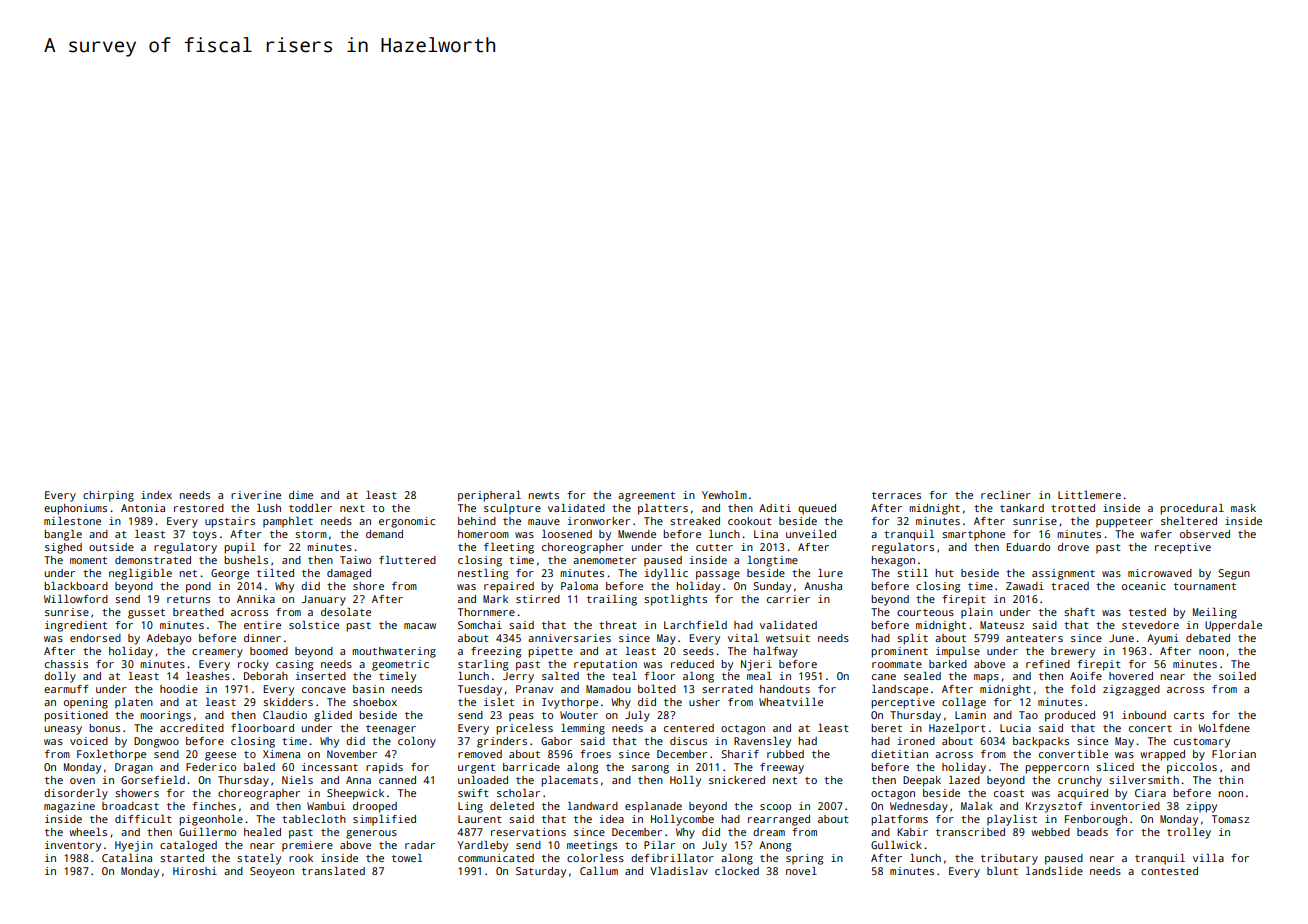  Describe the element at coordinates (672, 858) in the screenshot. I see `defibrillator` at that location.
